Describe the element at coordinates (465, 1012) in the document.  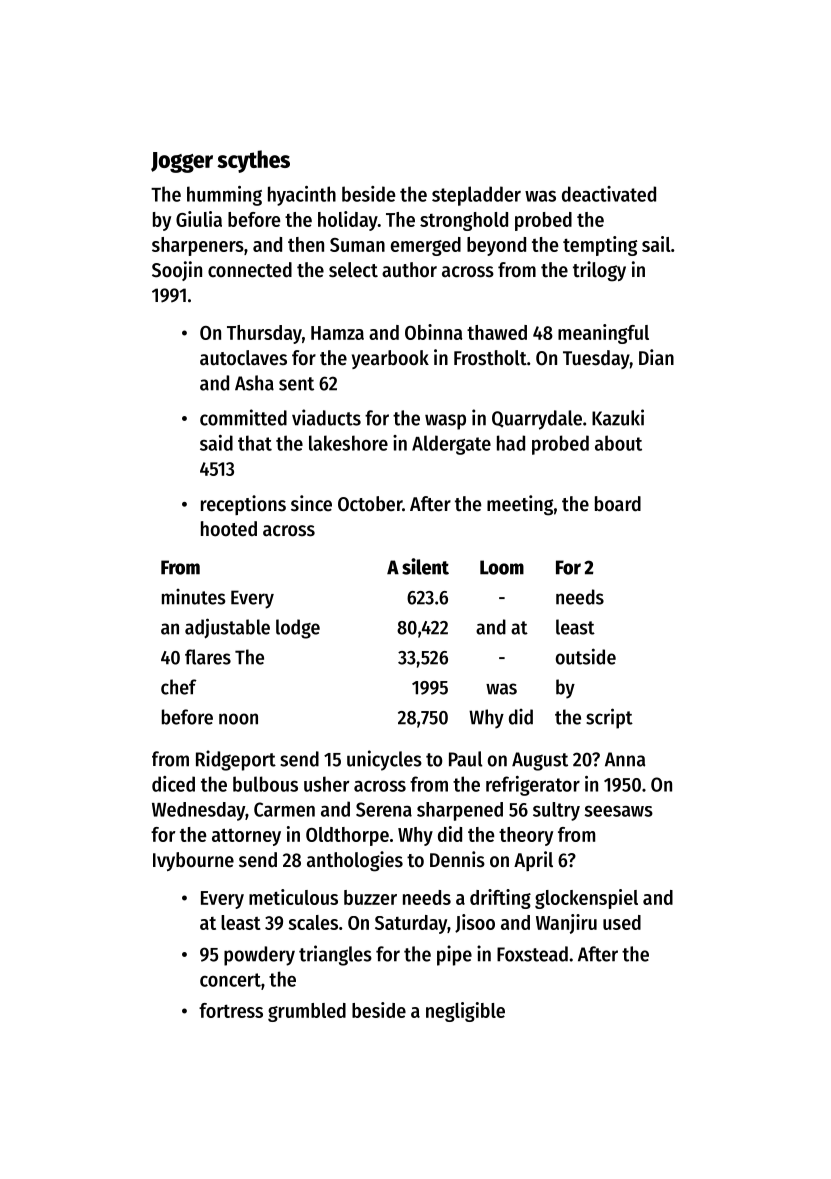
I see `negligible` at that location.
